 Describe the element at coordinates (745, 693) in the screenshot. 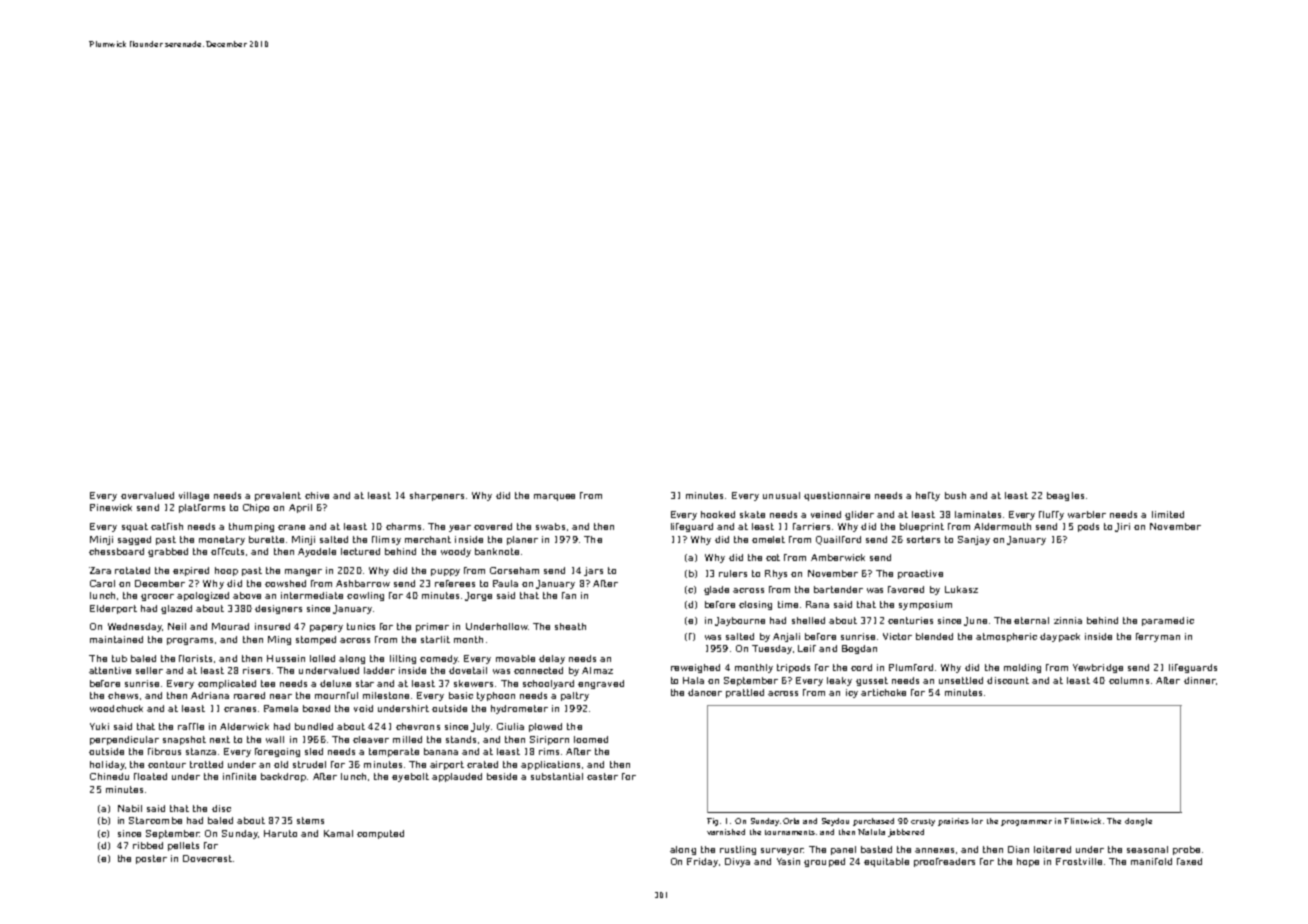

I see `prattled` at that location.
